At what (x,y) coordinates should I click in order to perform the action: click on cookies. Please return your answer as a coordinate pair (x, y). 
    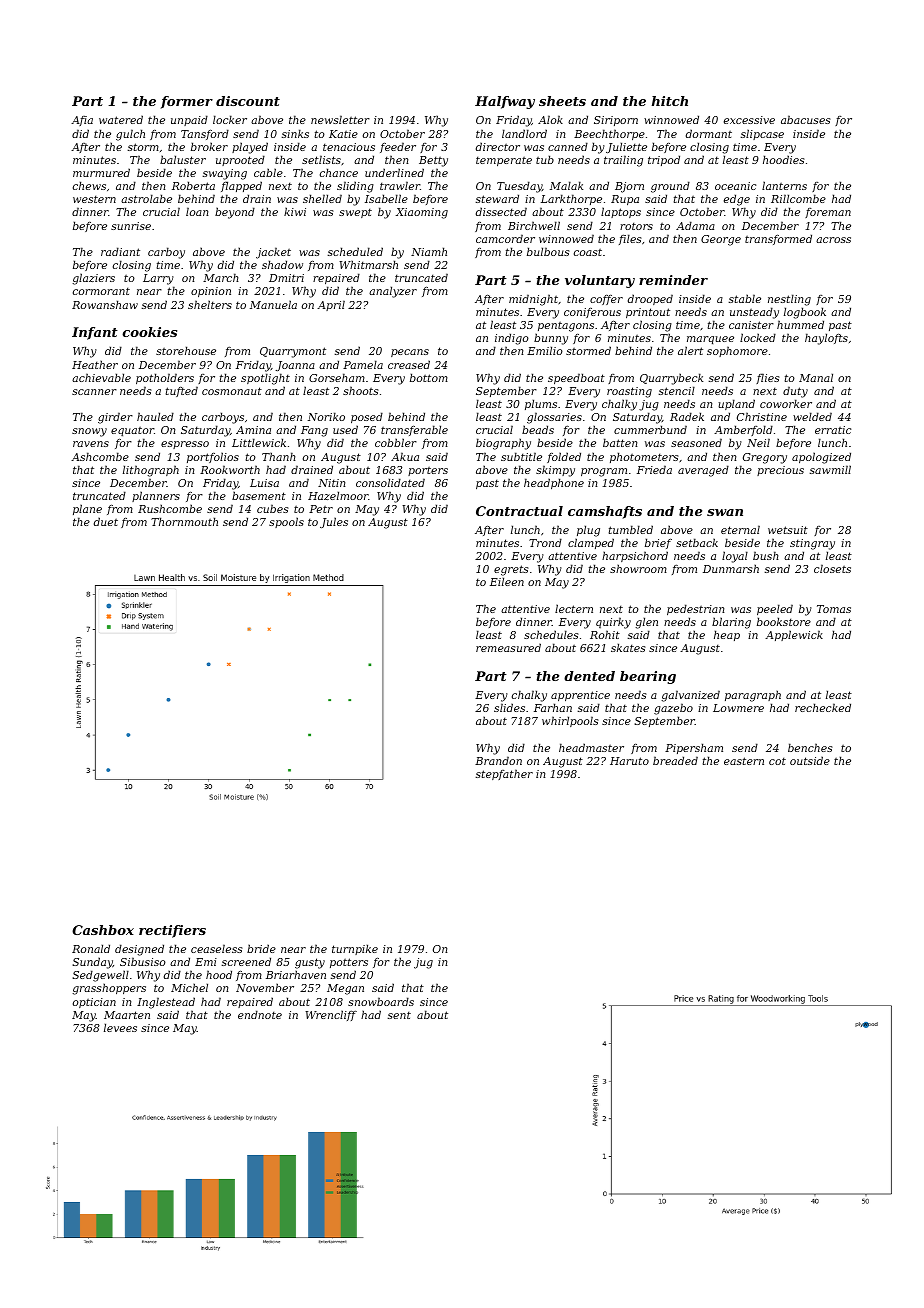
    Looking at the image, I should click on (149, 332).
